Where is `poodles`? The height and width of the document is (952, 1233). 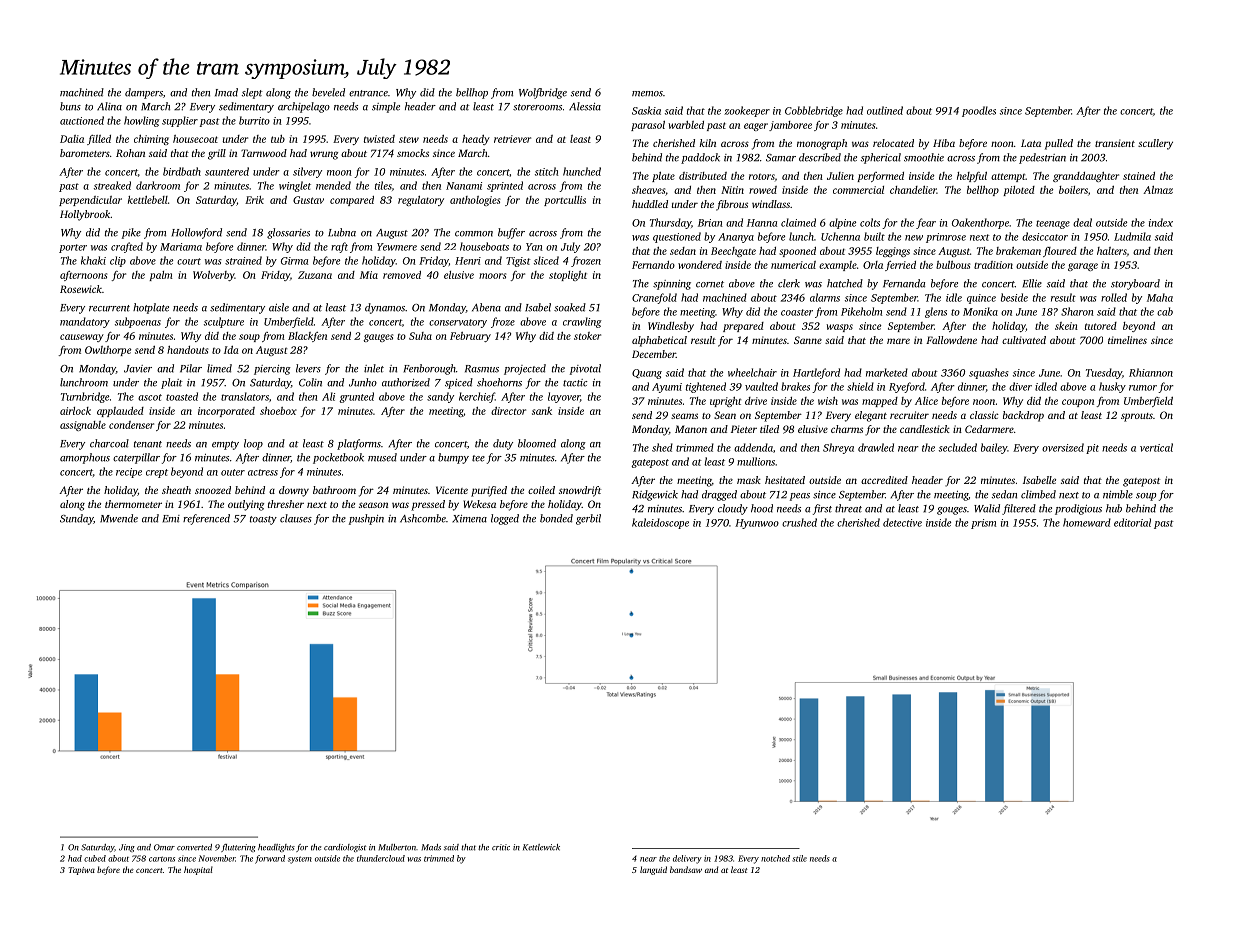 poodles is located at coordinates (979, 111).
